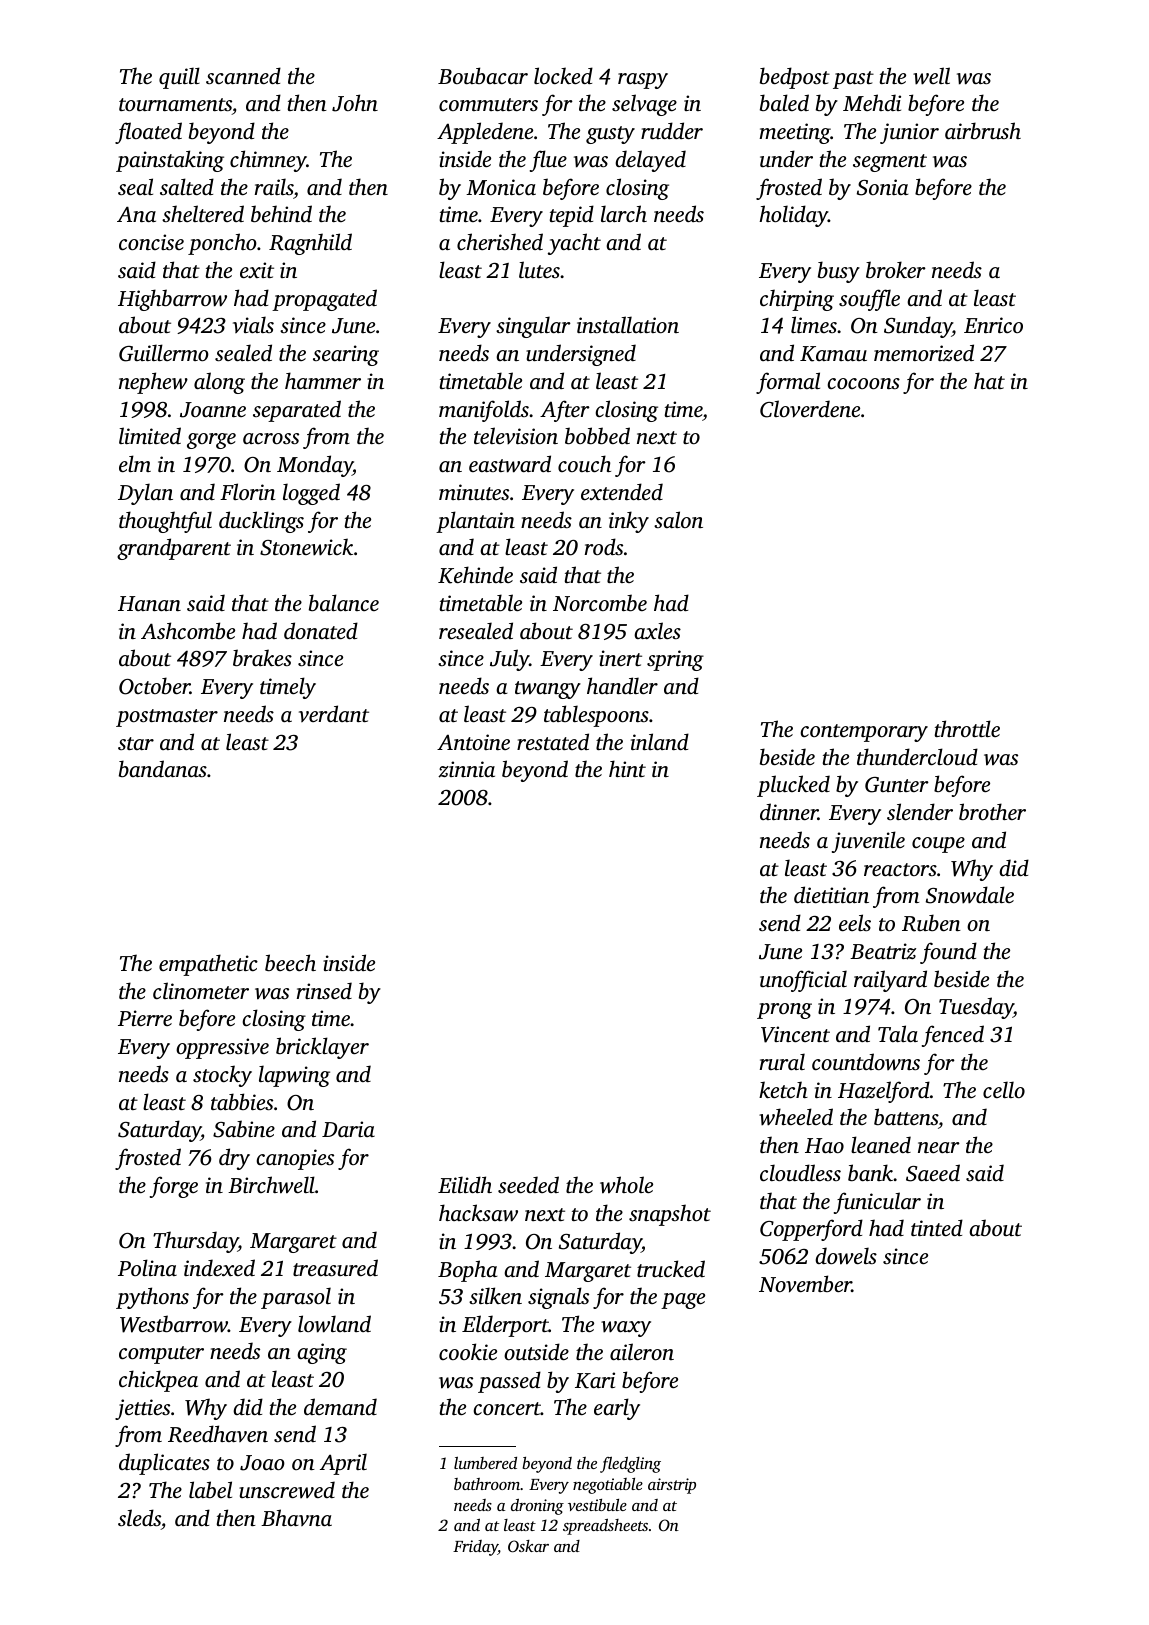 This screenshot has width=1149, height=1625. Describe the element at coordinates (149, 603) in the screenshot. I see `Hanan` at that location.
